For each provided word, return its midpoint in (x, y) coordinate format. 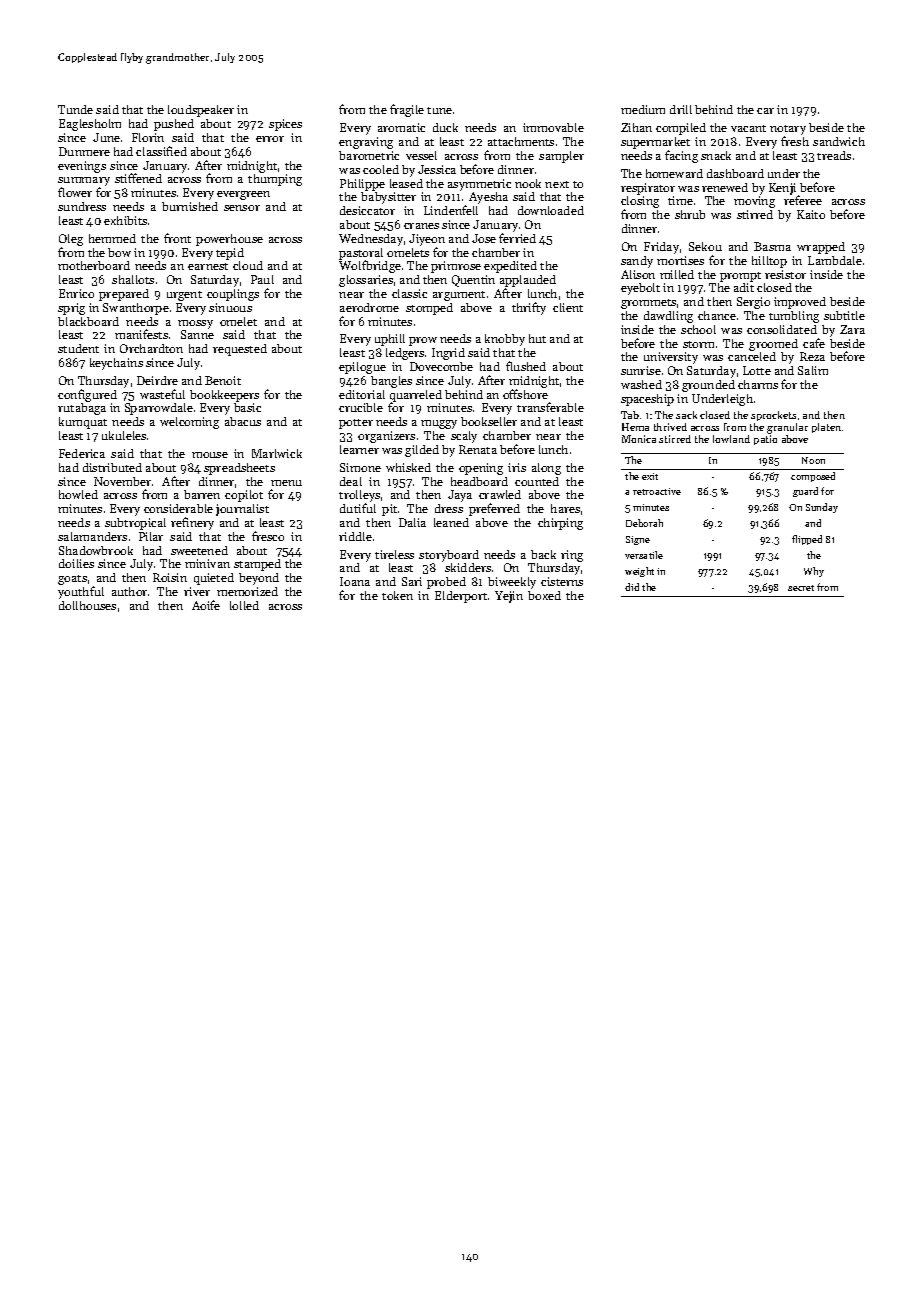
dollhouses (87, 605)
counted (537, 481)
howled (78, 494)
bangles (391, 382)
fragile (407, 110)
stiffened (138, 178)
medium (643, 109)
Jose (484, 238)
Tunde (75, 109)
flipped (807, 540)
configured (87, 395)
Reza (812, 356)
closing (640, 203)
